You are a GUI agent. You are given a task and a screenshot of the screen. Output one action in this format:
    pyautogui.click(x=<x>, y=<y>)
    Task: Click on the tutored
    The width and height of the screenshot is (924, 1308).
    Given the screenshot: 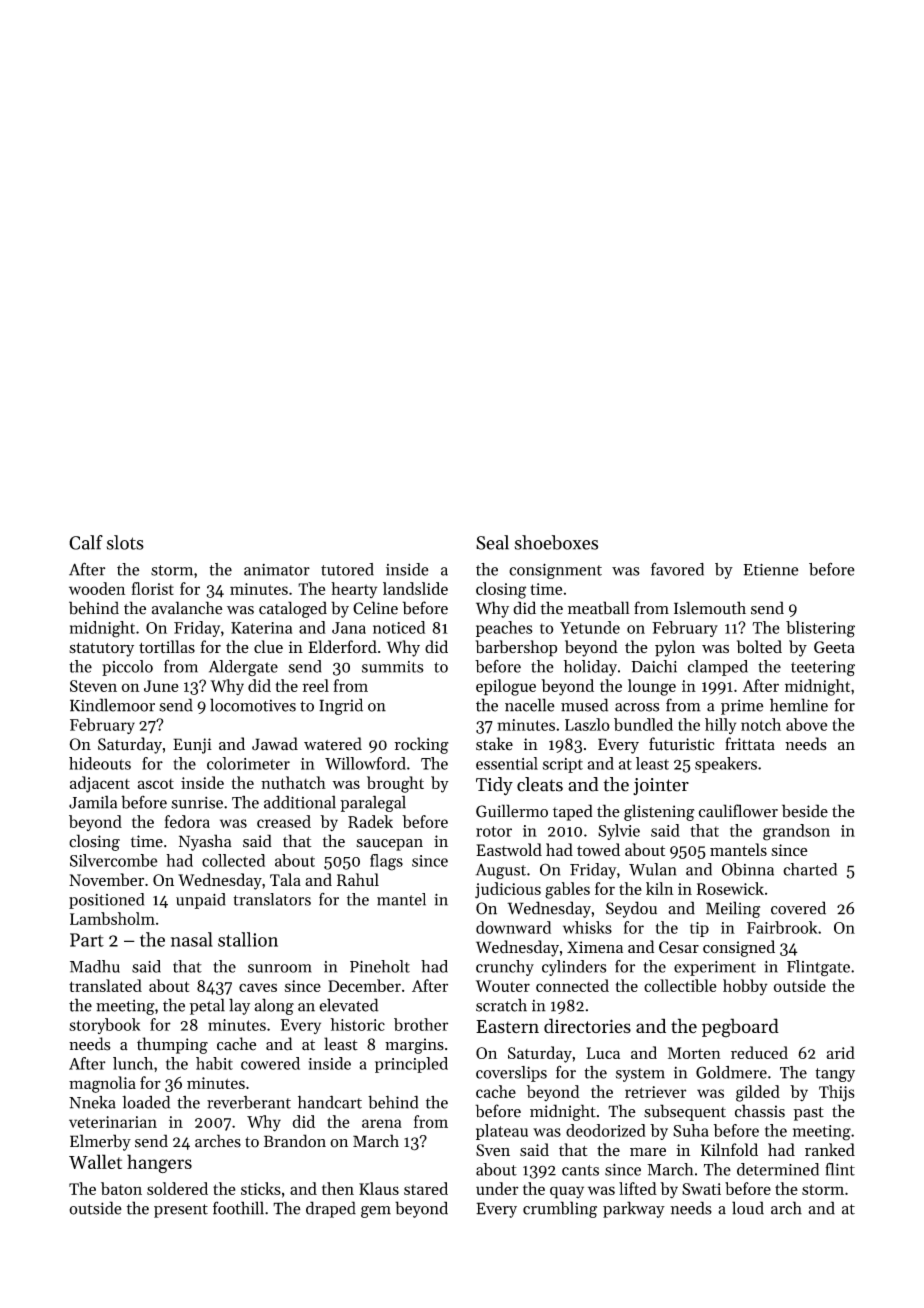 What is the action you would take?
    pyautogui.click(x=347, y=569)
